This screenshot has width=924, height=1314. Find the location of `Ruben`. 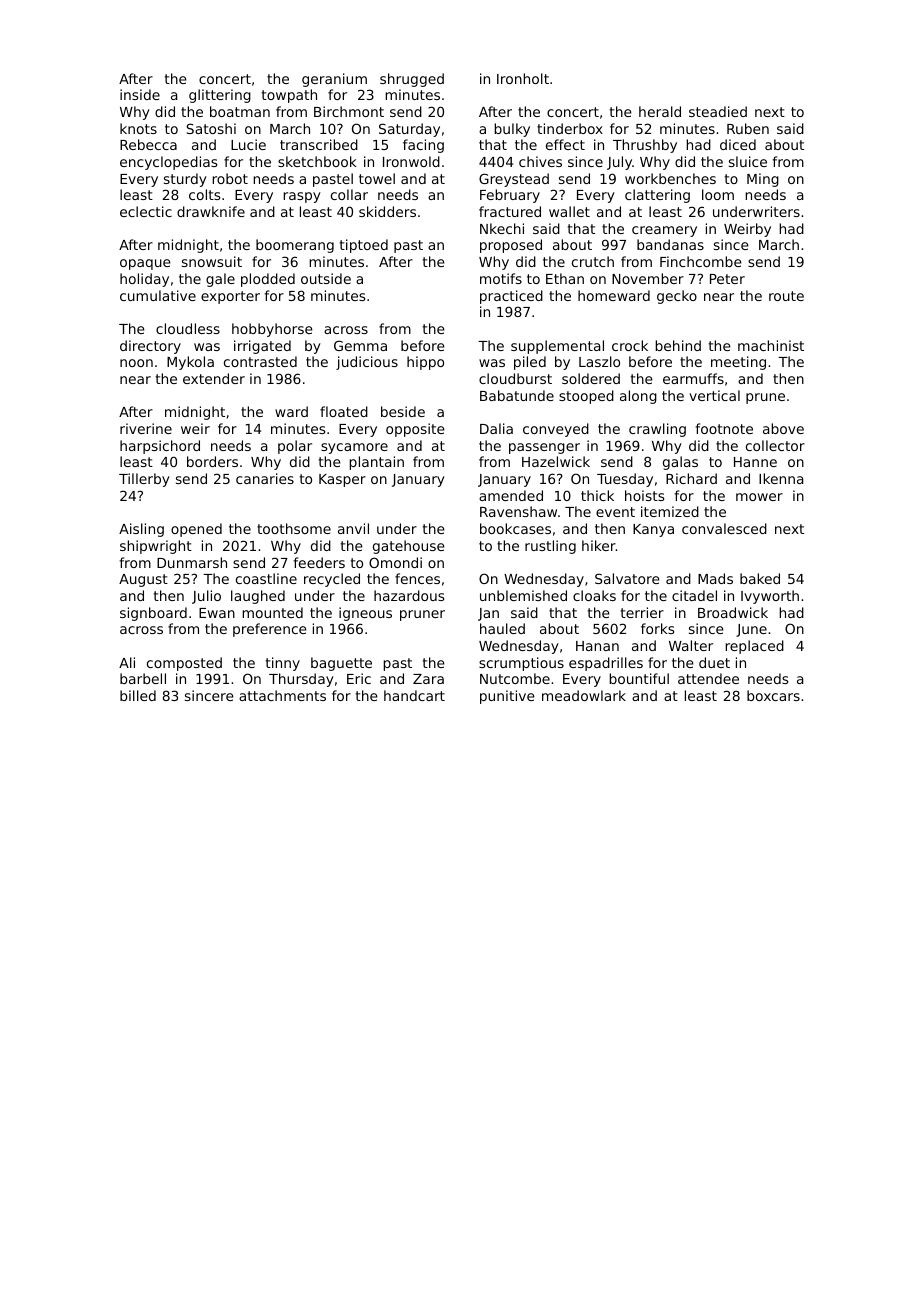

Ruben is located at coordinates (748, 128).
